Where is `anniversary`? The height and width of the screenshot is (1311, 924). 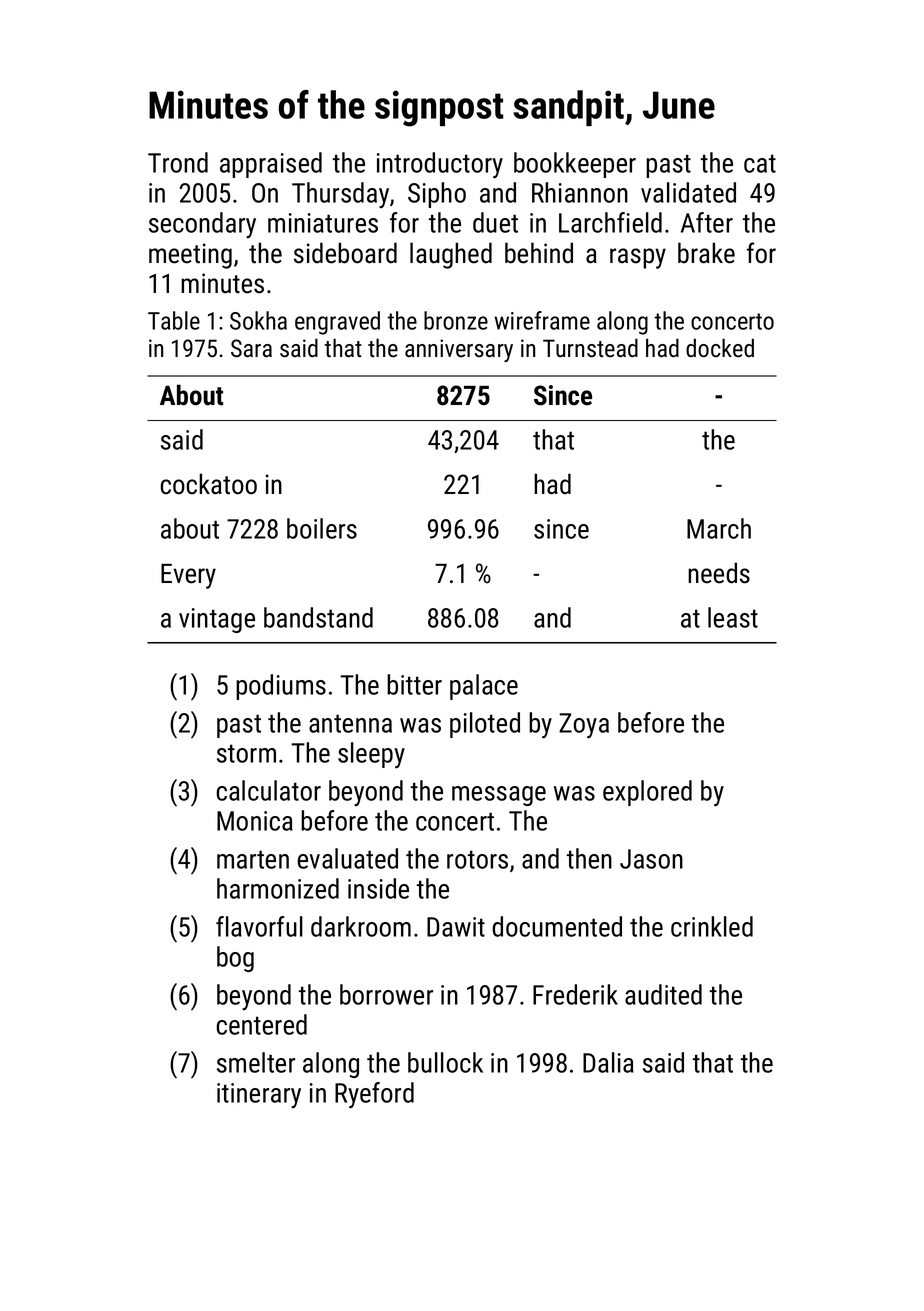 anniversary is located at coordinates (459, 350).
